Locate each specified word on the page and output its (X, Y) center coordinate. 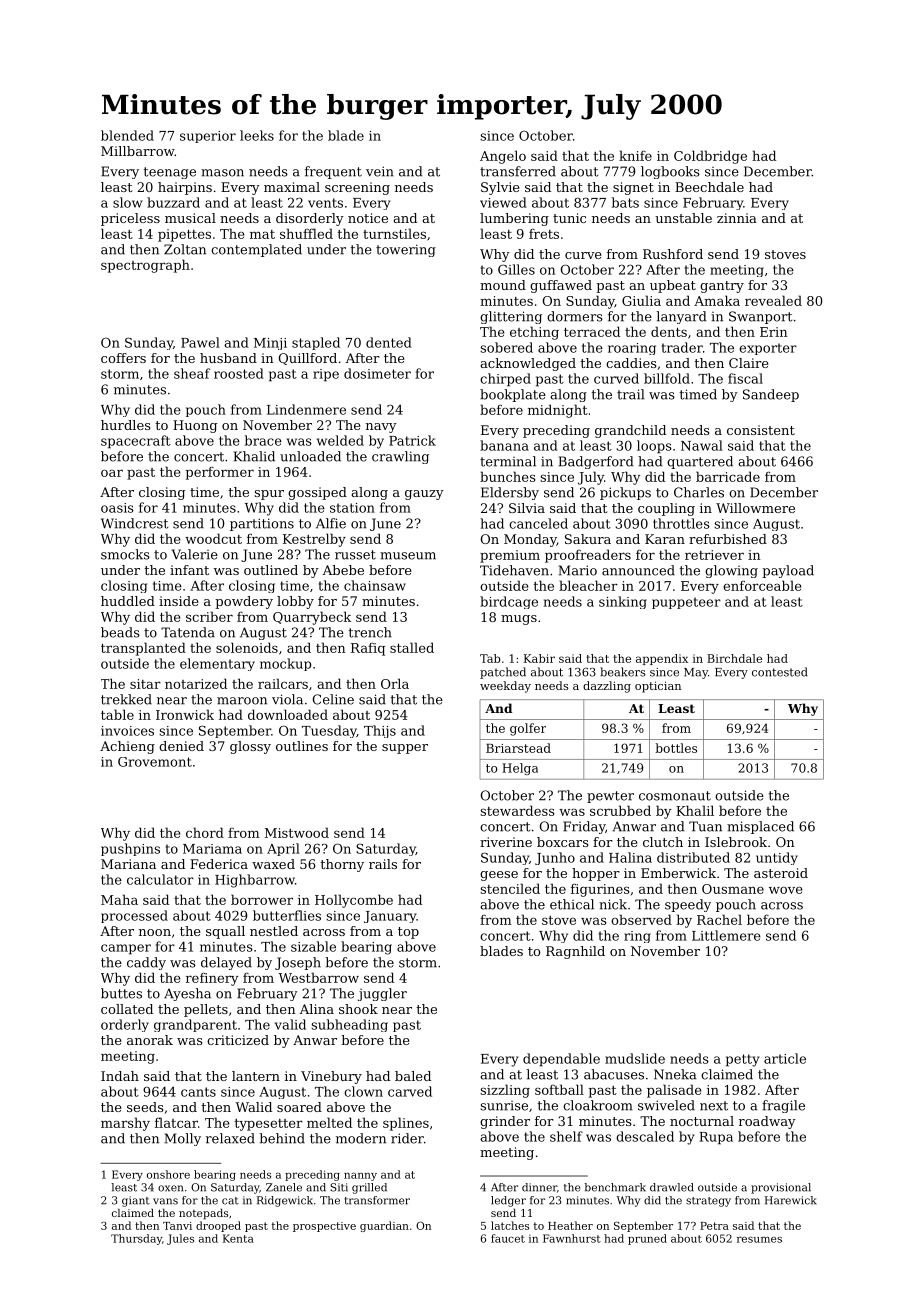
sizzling (505, 1091)
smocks (125, 554)
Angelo (503, 157)
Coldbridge (710, 157)
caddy (146, 963)
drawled (672, 1187)
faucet (508, 1238)
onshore (168, 1174)
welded (340, 440)
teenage (170, 173)
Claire (748, 363)
